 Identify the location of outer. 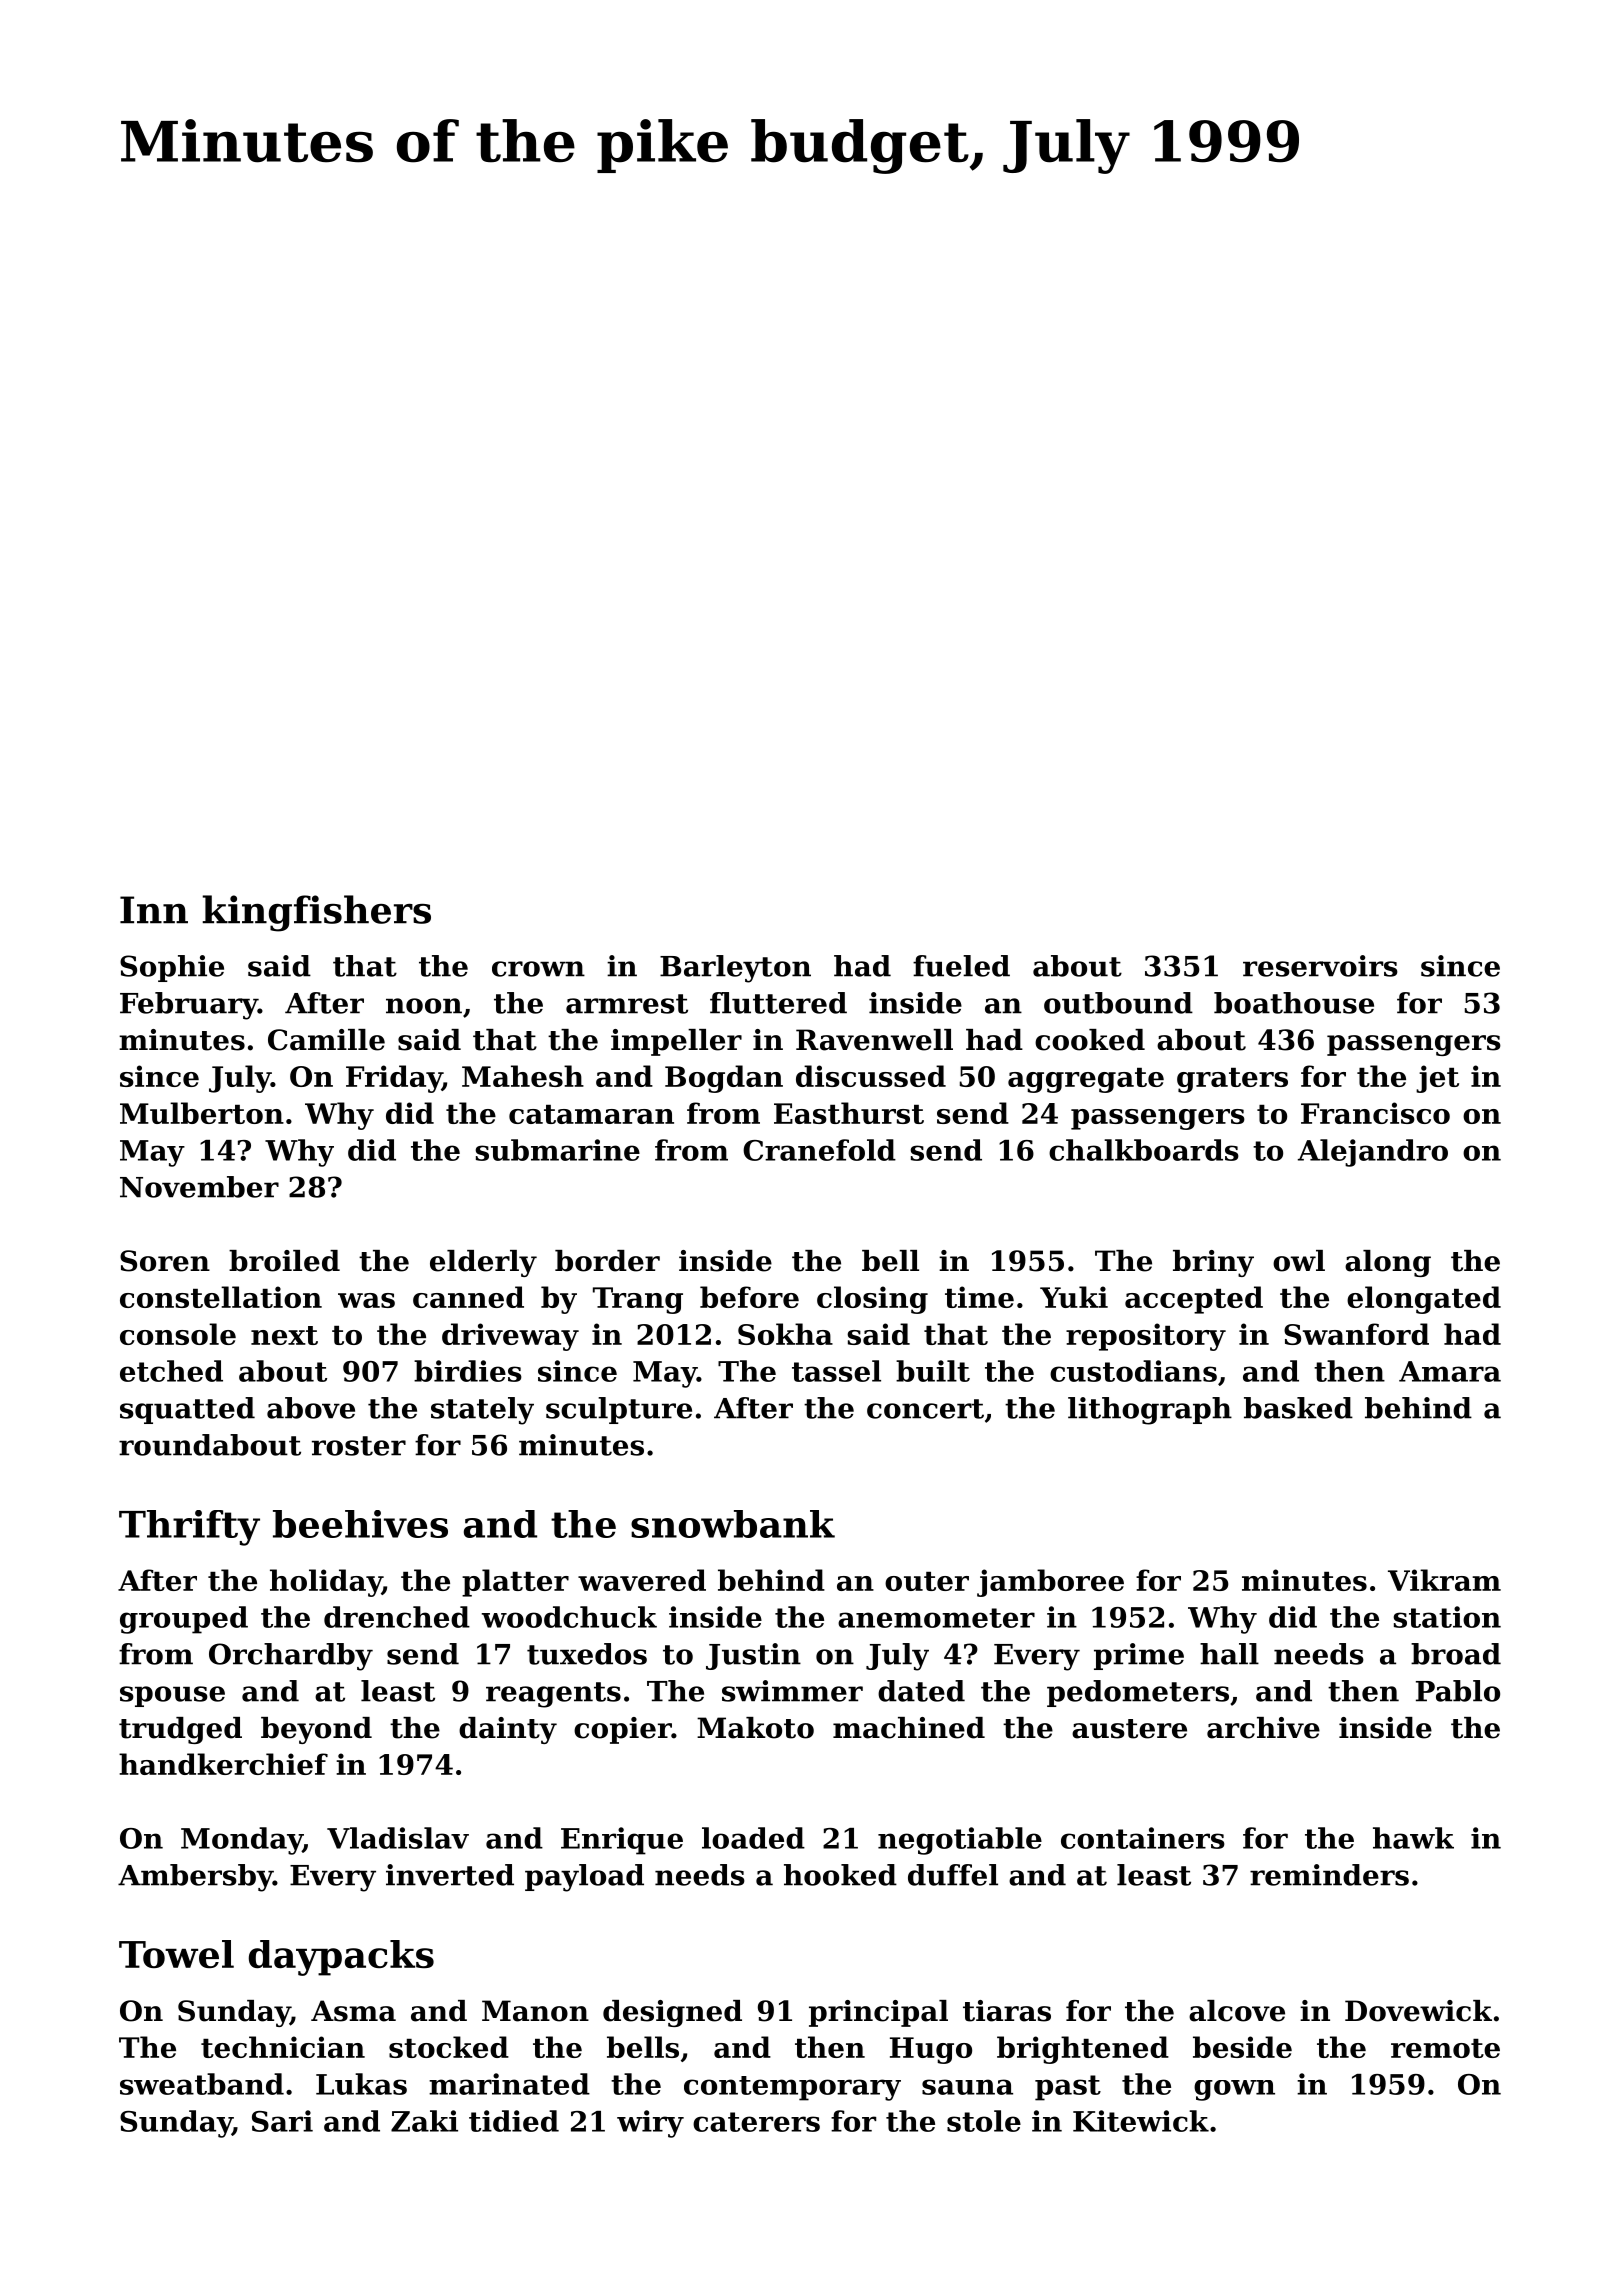
(927, 1581).
